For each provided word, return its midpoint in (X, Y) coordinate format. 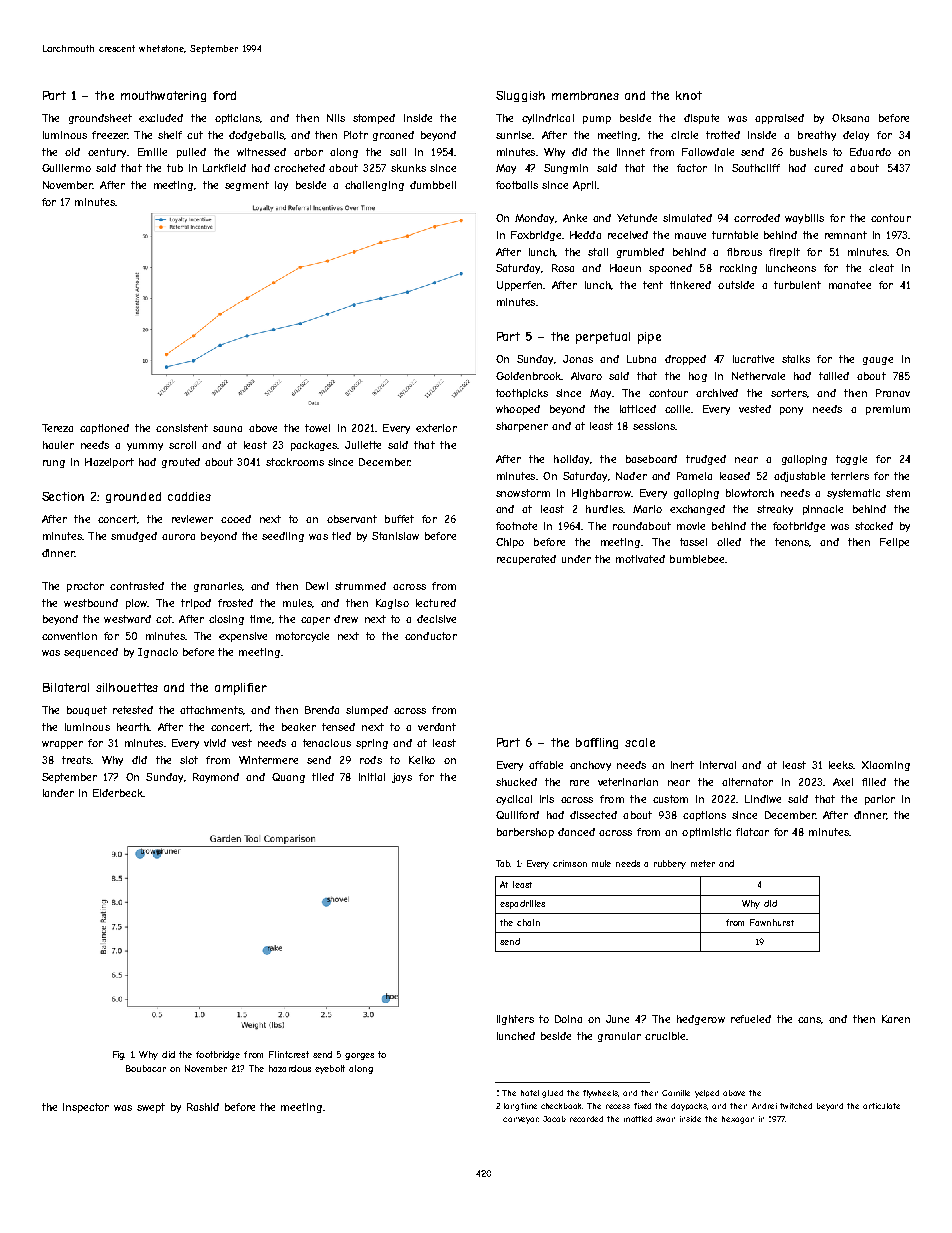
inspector (86, 1108)
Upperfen (519, 286)
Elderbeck (118, 793)
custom (670, 799)
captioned (104, 429)
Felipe (894, 543)
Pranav (893, 393)
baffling (597, 743)
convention (69, 636)
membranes (585, 95)
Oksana (850, 118)
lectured (436, 603)
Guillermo (66, 168)
